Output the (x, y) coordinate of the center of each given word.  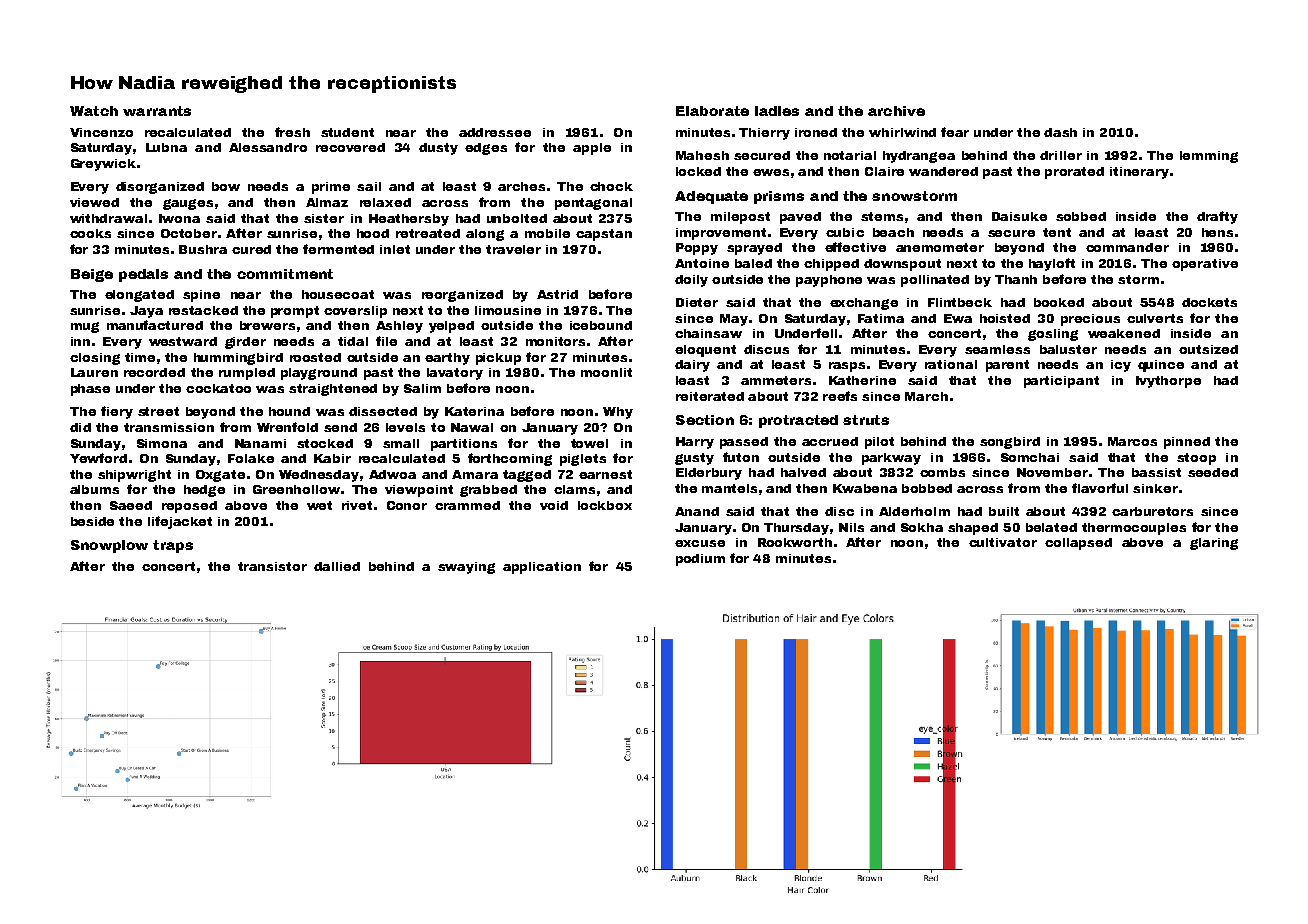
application (542, 568)
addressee (495, 132)
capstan (604, 235)
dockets (1209, 302)
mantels (729, 488)
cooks (90, 233)
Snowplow (109, 546)
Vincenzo (101, 132)
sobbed (1081, 216)
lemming (1209, 157)
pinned (1187, 443)
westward (183, 341)
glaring (1214, 544)
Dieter (697, 302)
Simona (162, 443)
